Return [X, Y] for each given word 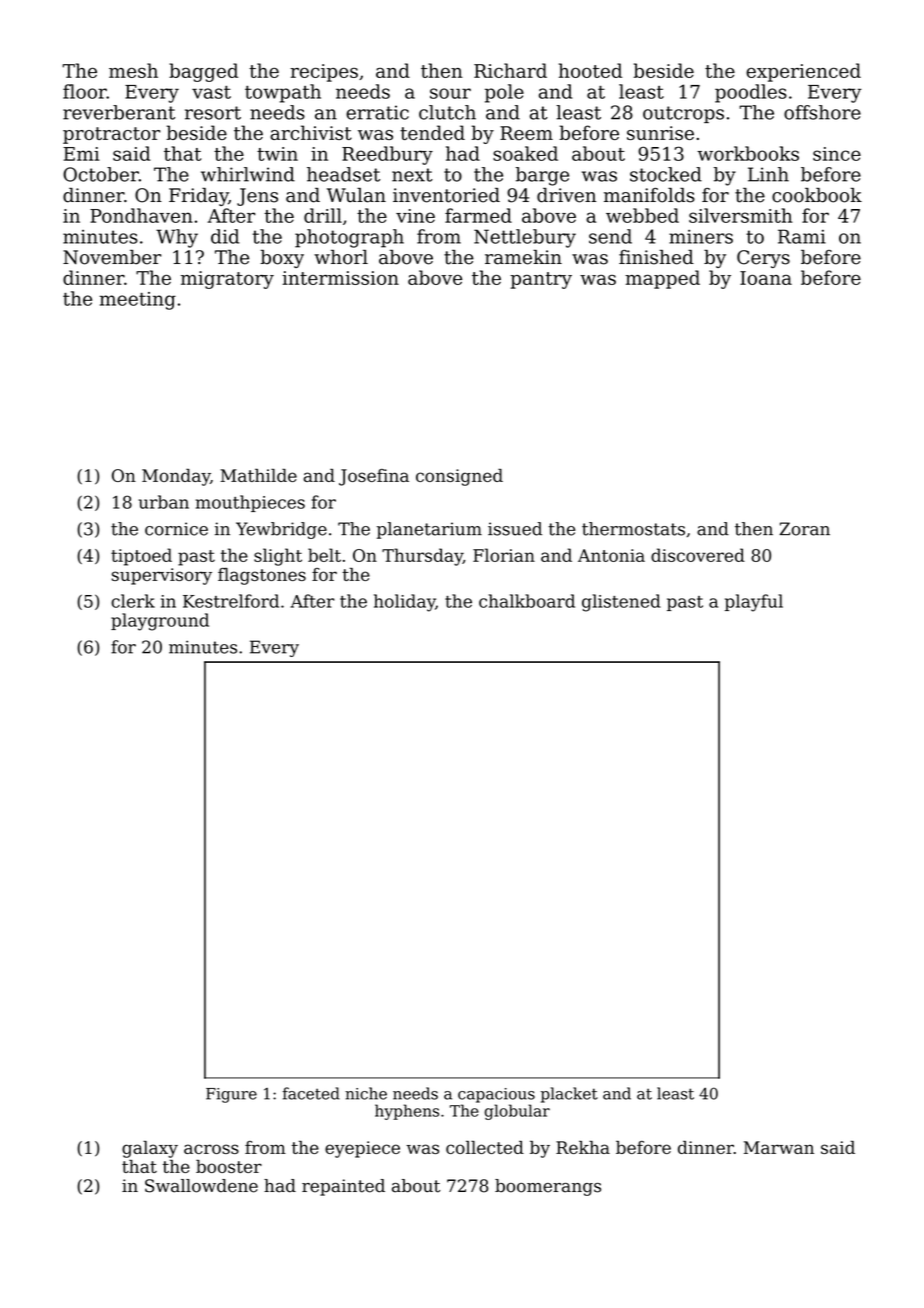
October [101, 174]
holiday [404, 603]
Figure [231, 1095]
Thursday [422, 557]
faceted [311, 1093]
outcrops [683, 114]
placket [569, 1095]
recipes [324, 73]
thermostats [633, 529]
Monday [176, 477]
